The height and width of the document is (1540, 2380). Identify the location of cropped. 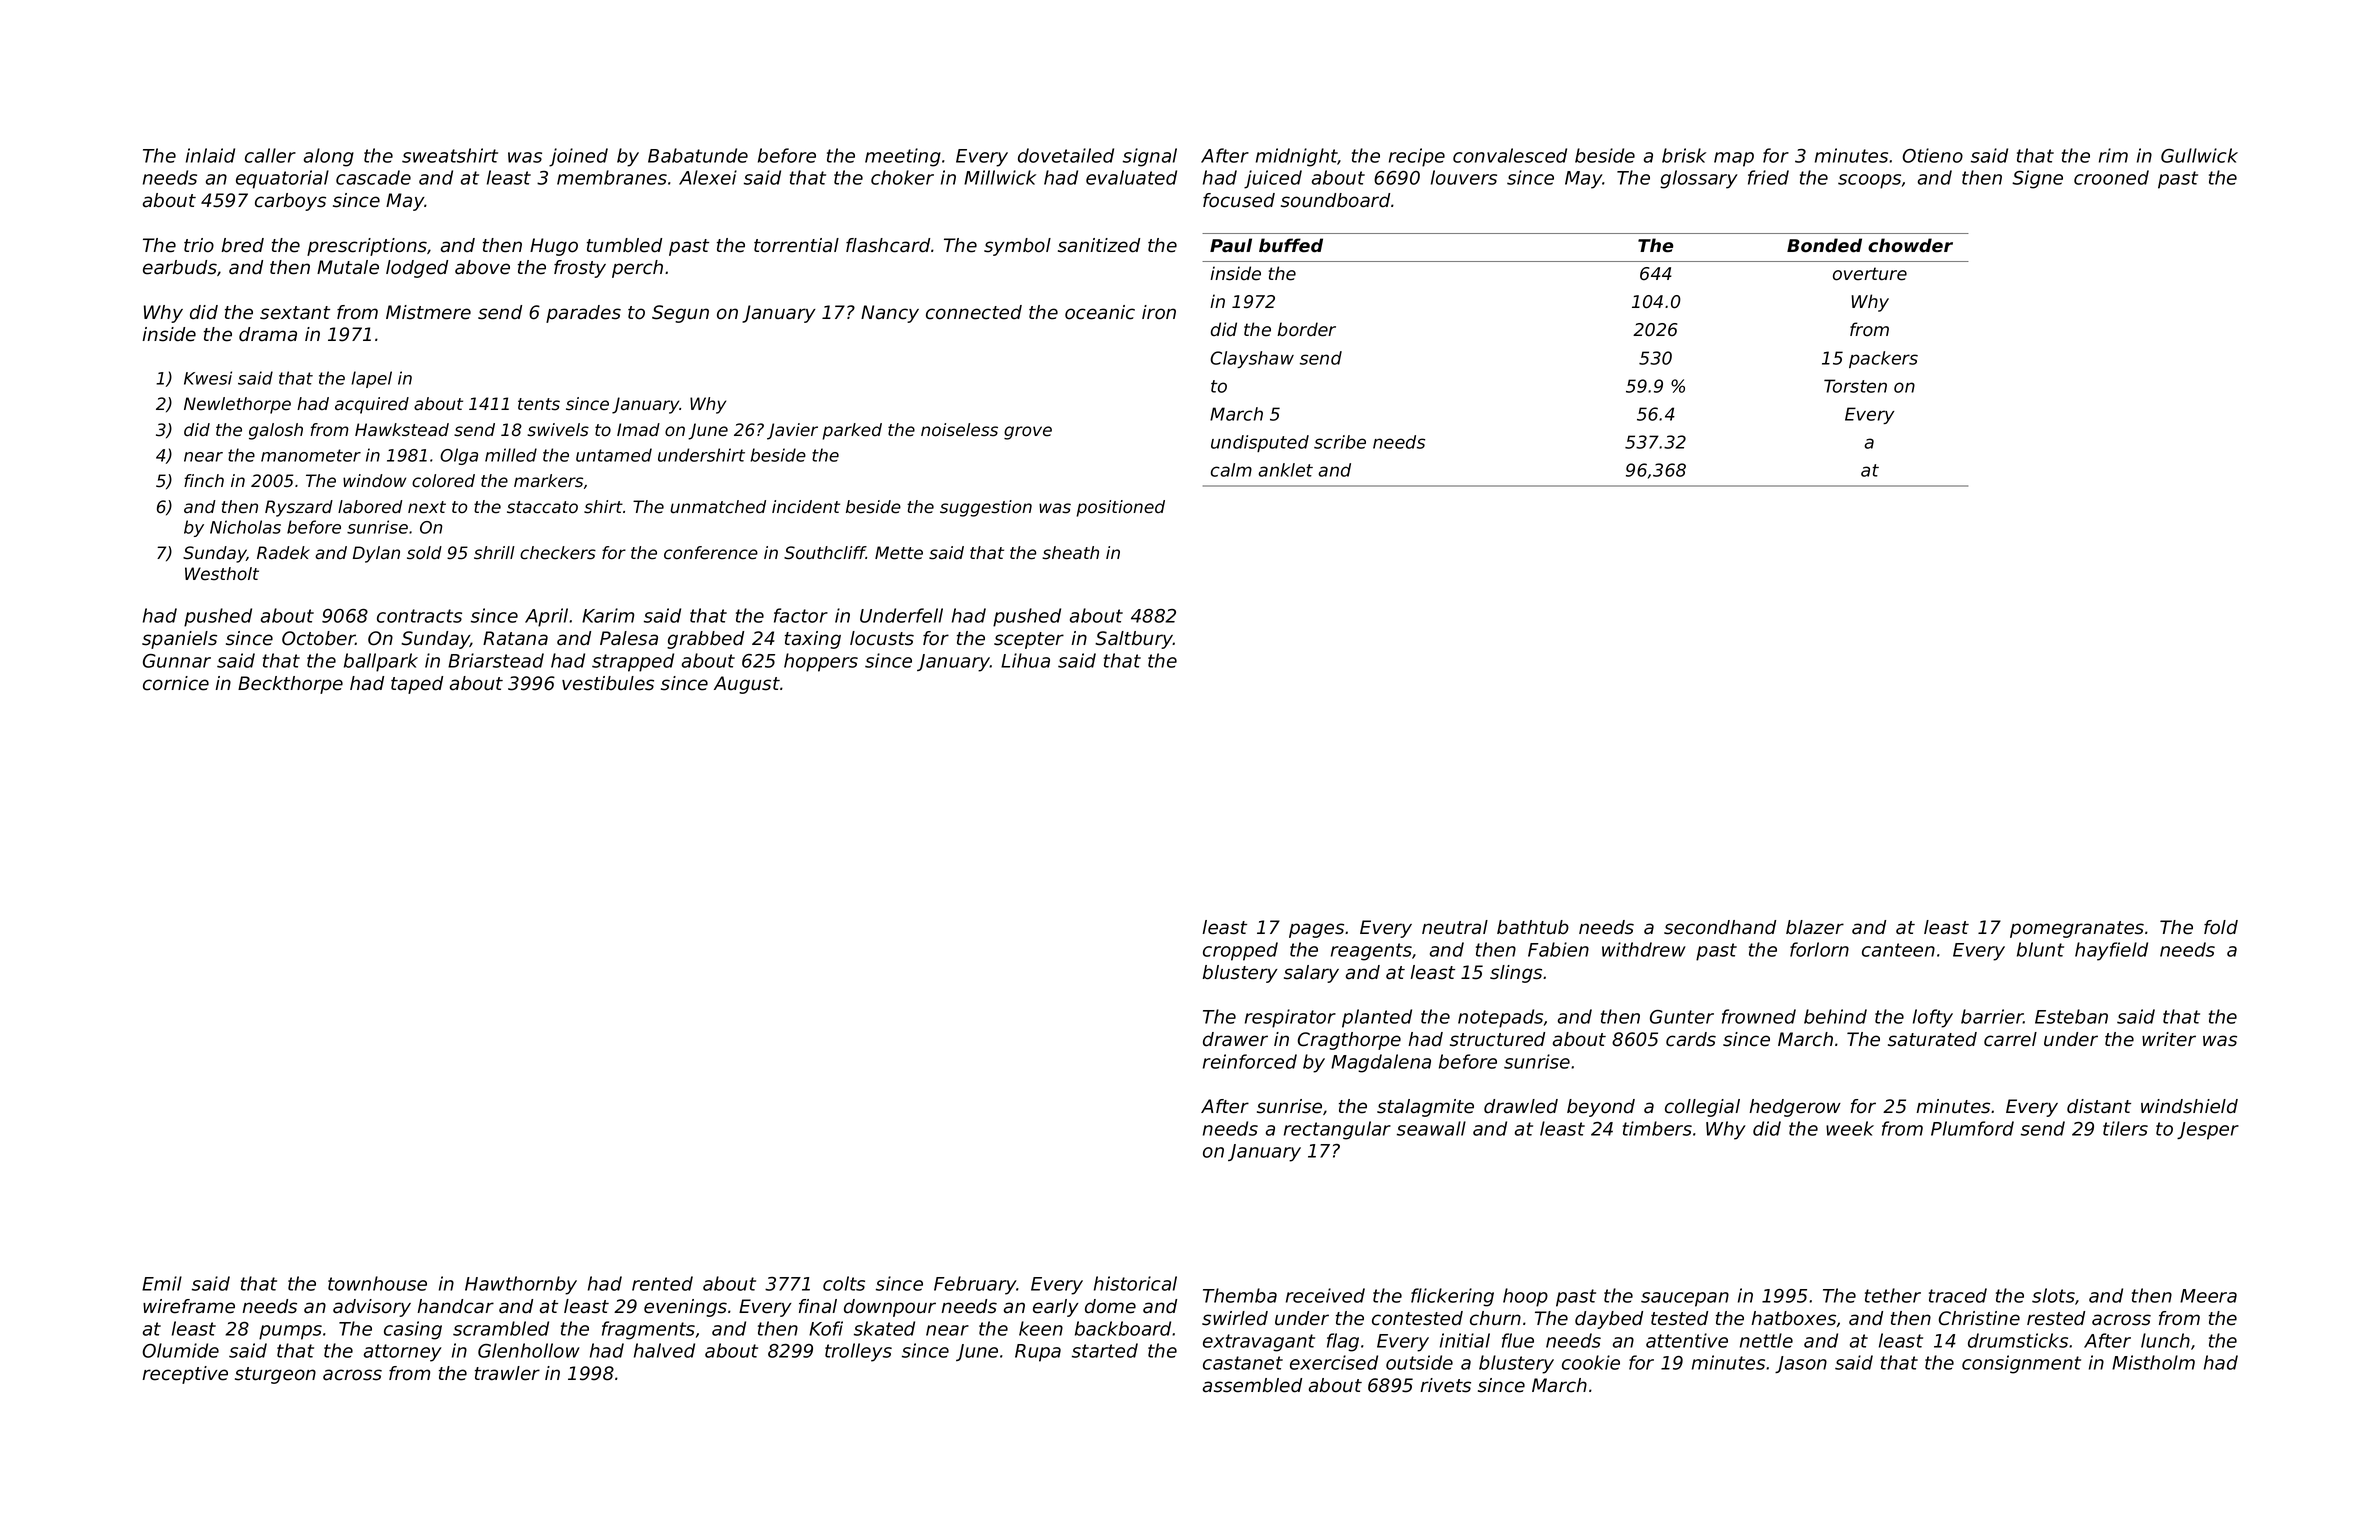
(1240, 951).
